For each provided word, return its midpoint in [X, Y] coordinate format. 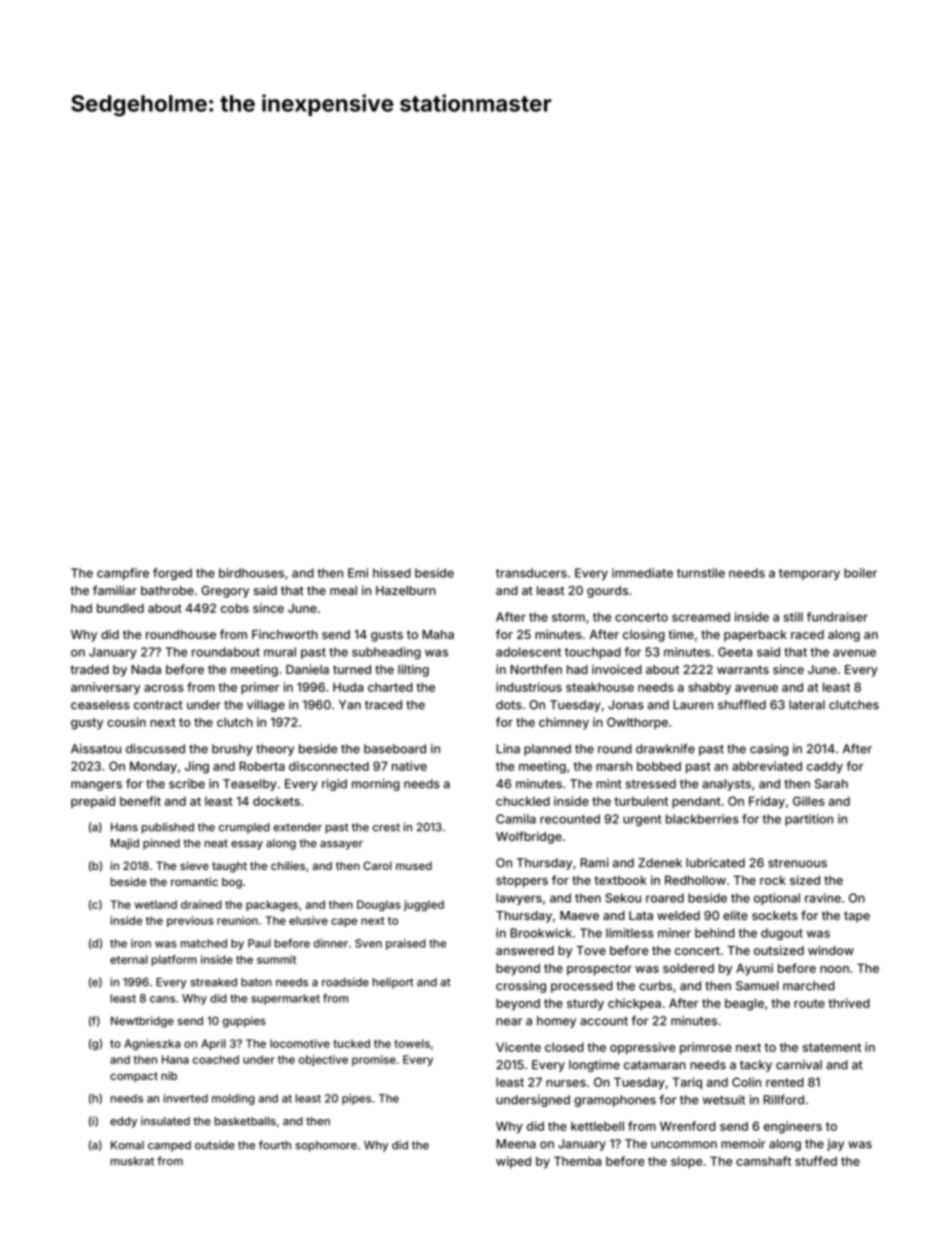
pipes [356, 1099]
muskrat [132, 1161]
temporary [809, 574]
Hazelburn [406, 590]
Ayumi [754, 969]
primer [260, 688]
